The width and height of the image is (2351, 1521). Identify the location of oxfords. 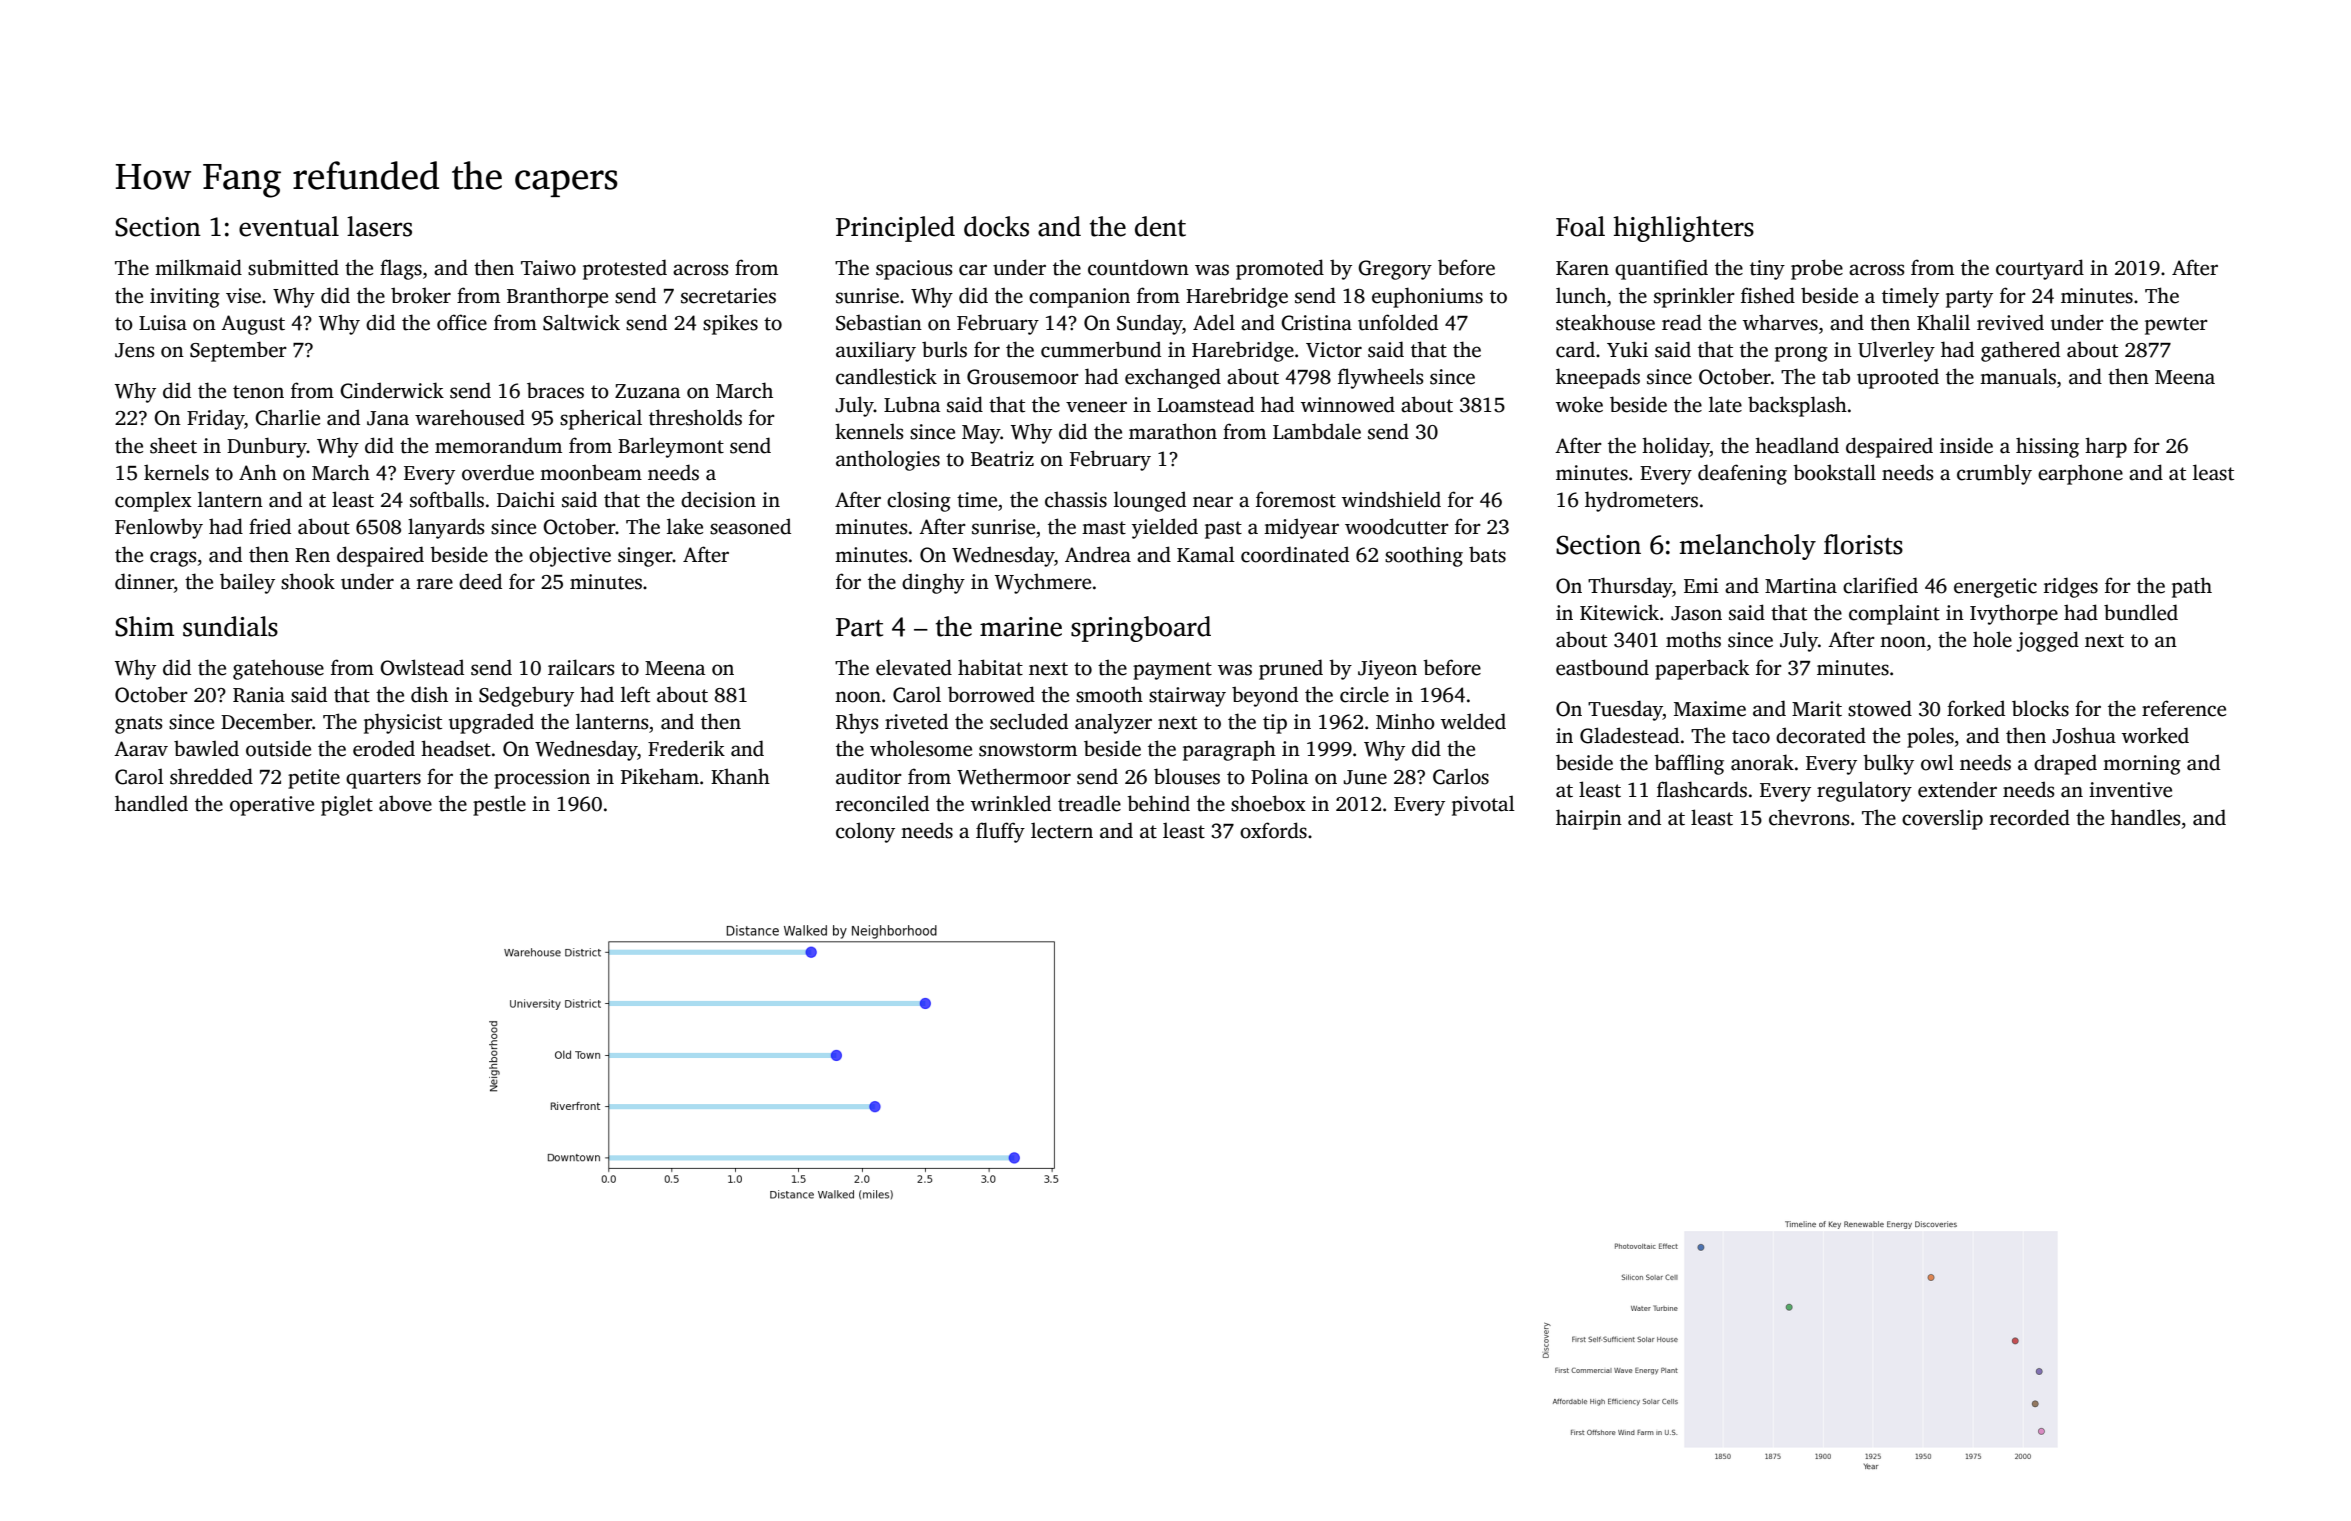
(1273, 830).
